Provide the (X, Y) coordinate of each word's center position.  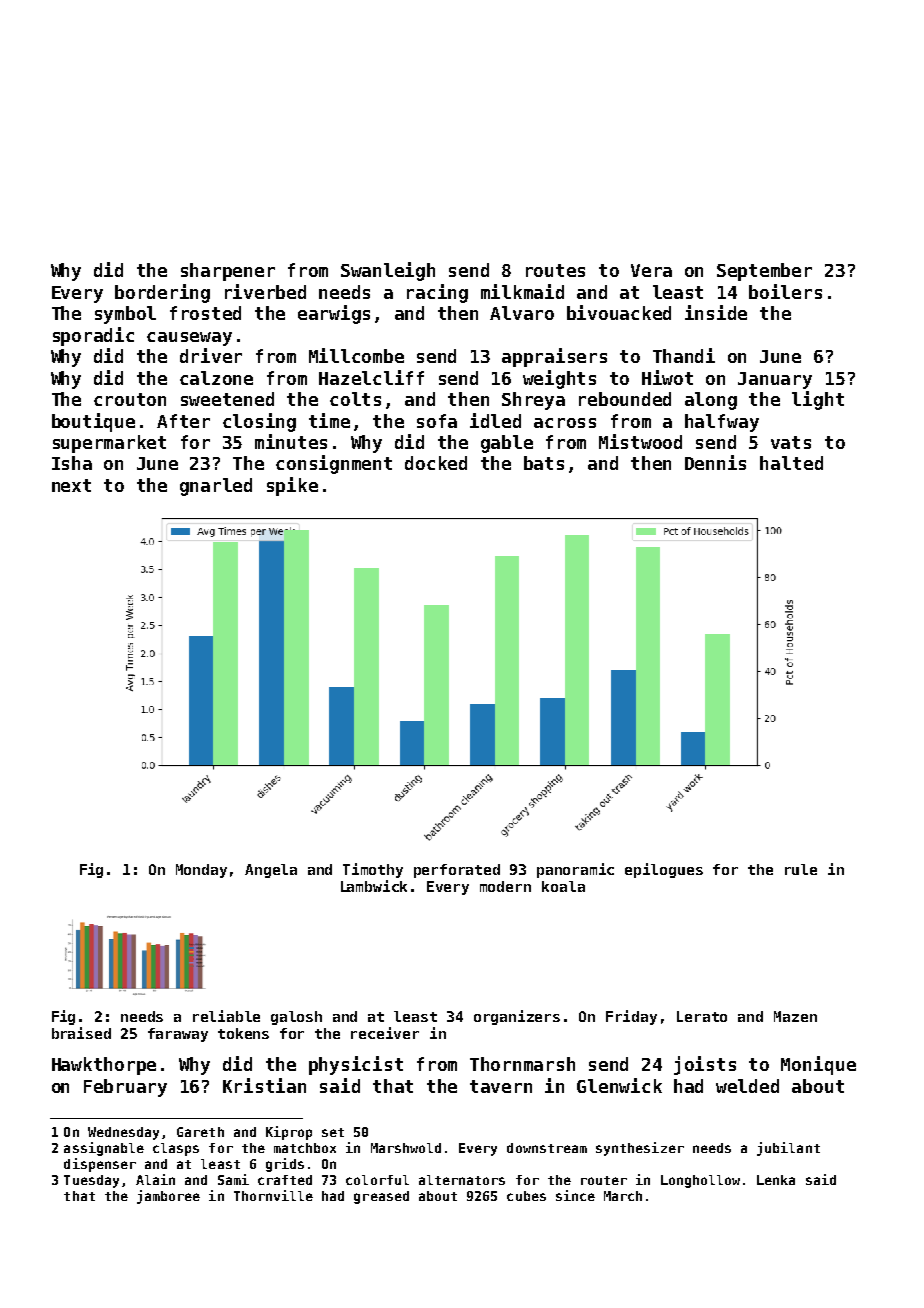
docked (436, 463)
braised (81, 1033)
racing (437, 293)
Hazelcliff (371, 377)
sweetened (227, 399)
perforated (457, 871)
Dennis (715, 462)
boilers (785, 291)
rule (801, 869)
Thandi (684, 355)
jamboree (168, 1197)
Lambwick (374, 886)
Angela (271, 871)
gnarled (216, 487)
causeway (189, 339)
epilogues (664, 870)
